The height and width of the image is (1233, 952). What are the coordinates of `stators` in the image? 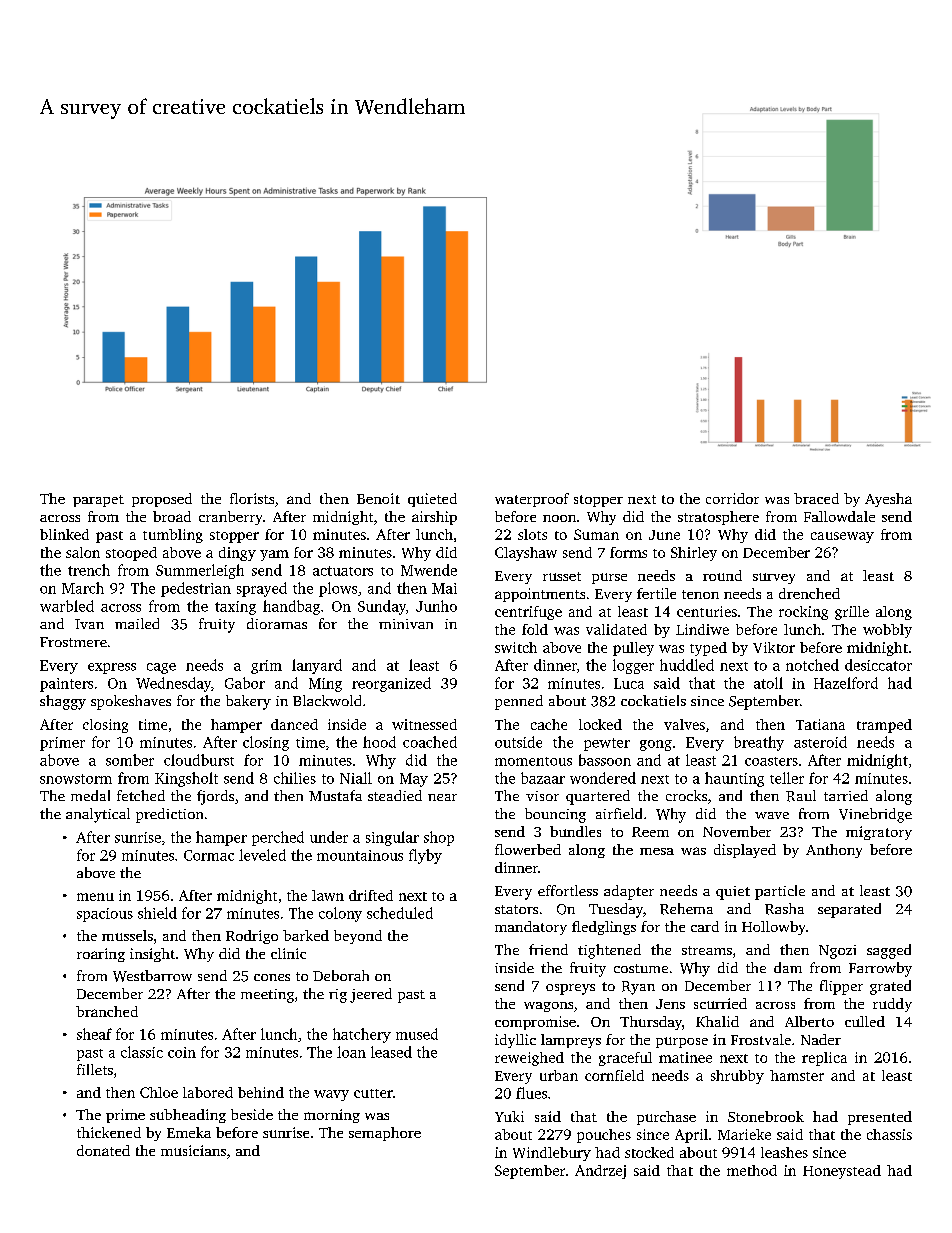 It's located at (516, 909).
